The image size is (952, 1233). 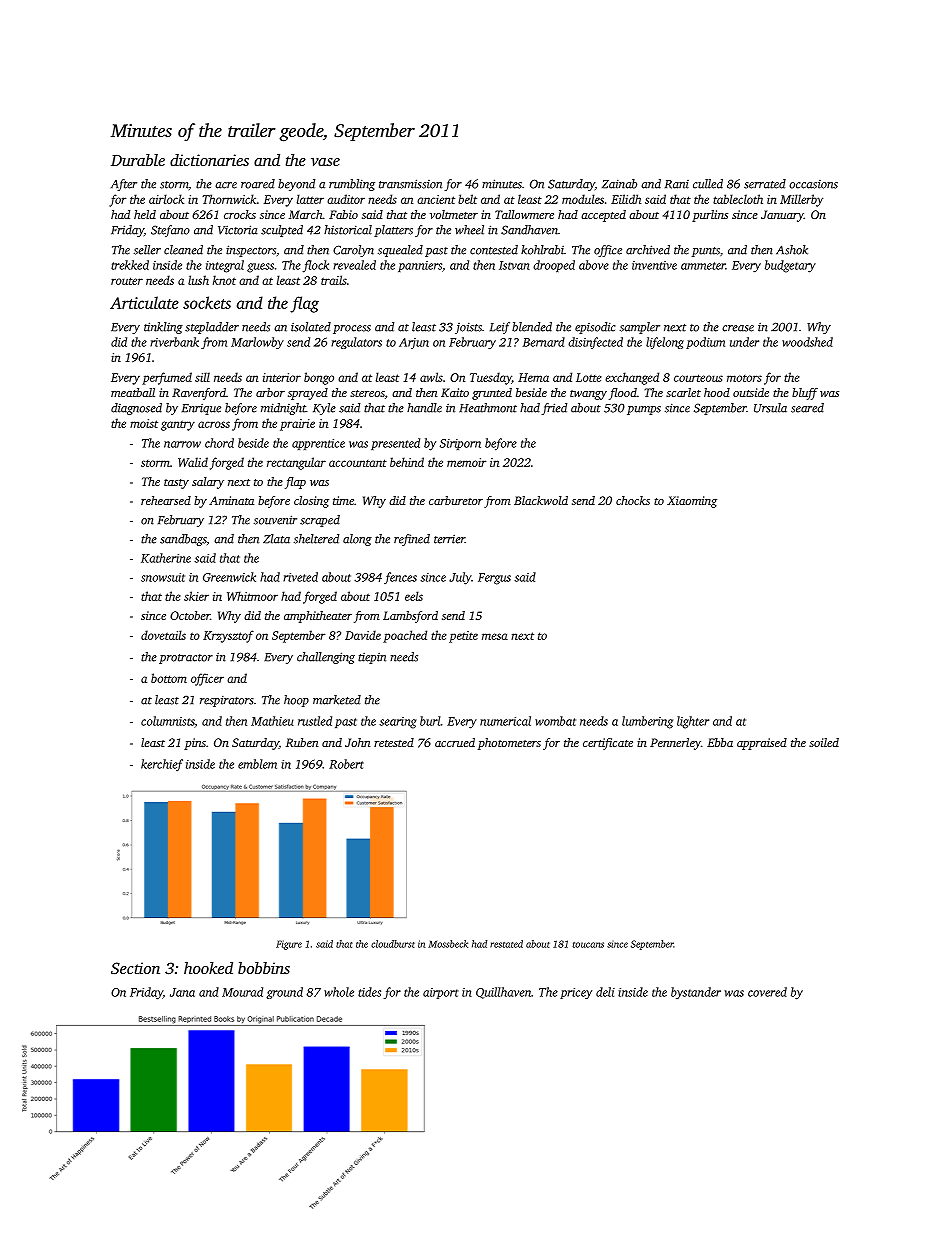 I want to click on refined, so click(x=412, y=540).
